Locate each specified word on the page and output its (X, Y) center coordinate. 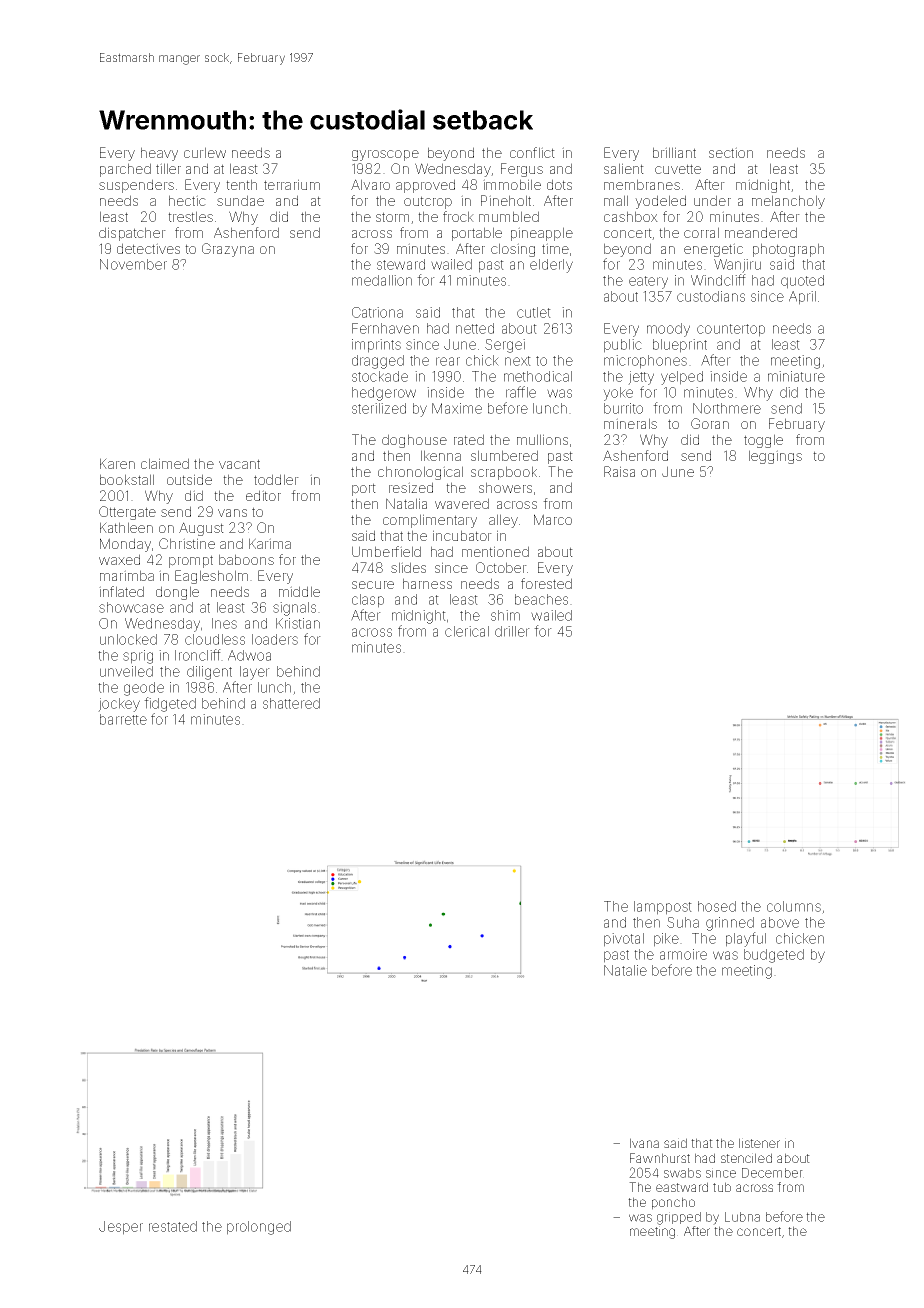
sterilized (379, 408)
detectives (148, 248)
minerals (630, 423)
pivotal (624, 940)
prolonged (259, 1228)
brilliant (674, 152)
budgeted (774, 956)
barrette (123, 719)
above (780, 922)
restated (173, 1226)
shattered (291, 703)
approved (425, 186)
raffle (521, 392)
